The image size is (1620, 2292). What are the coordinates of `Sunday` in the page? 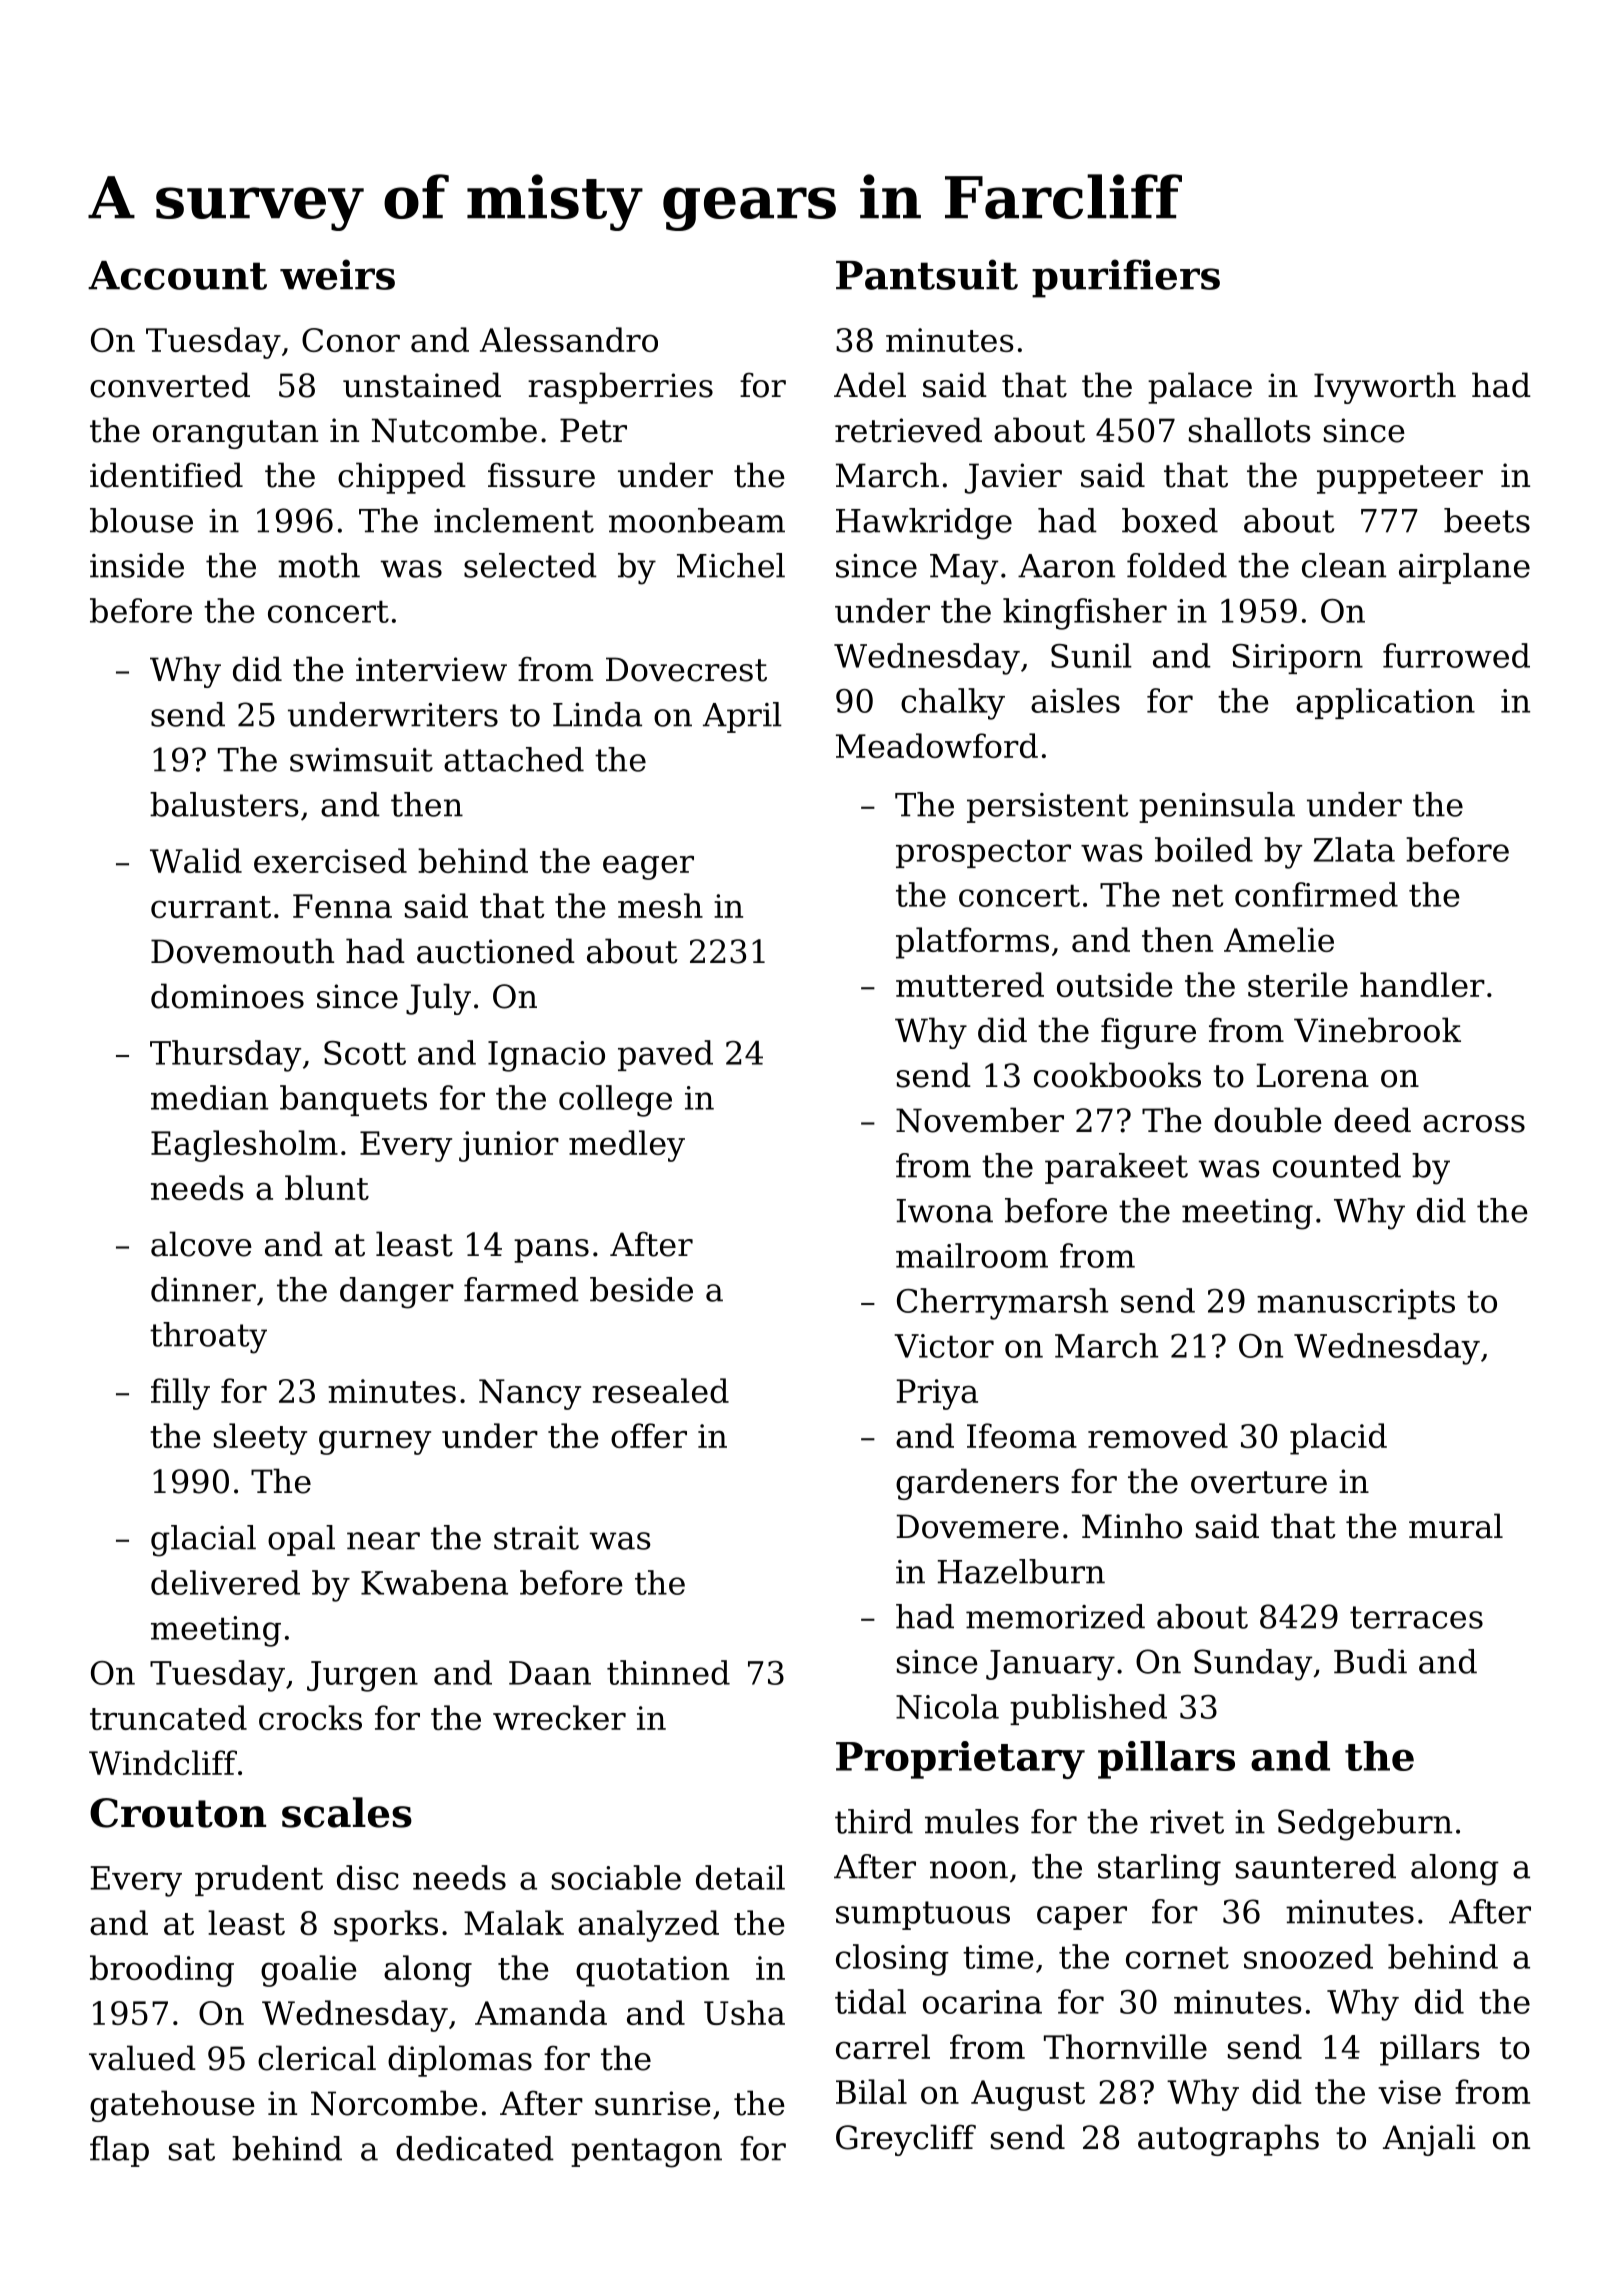 It's located at (1253, 1665).
